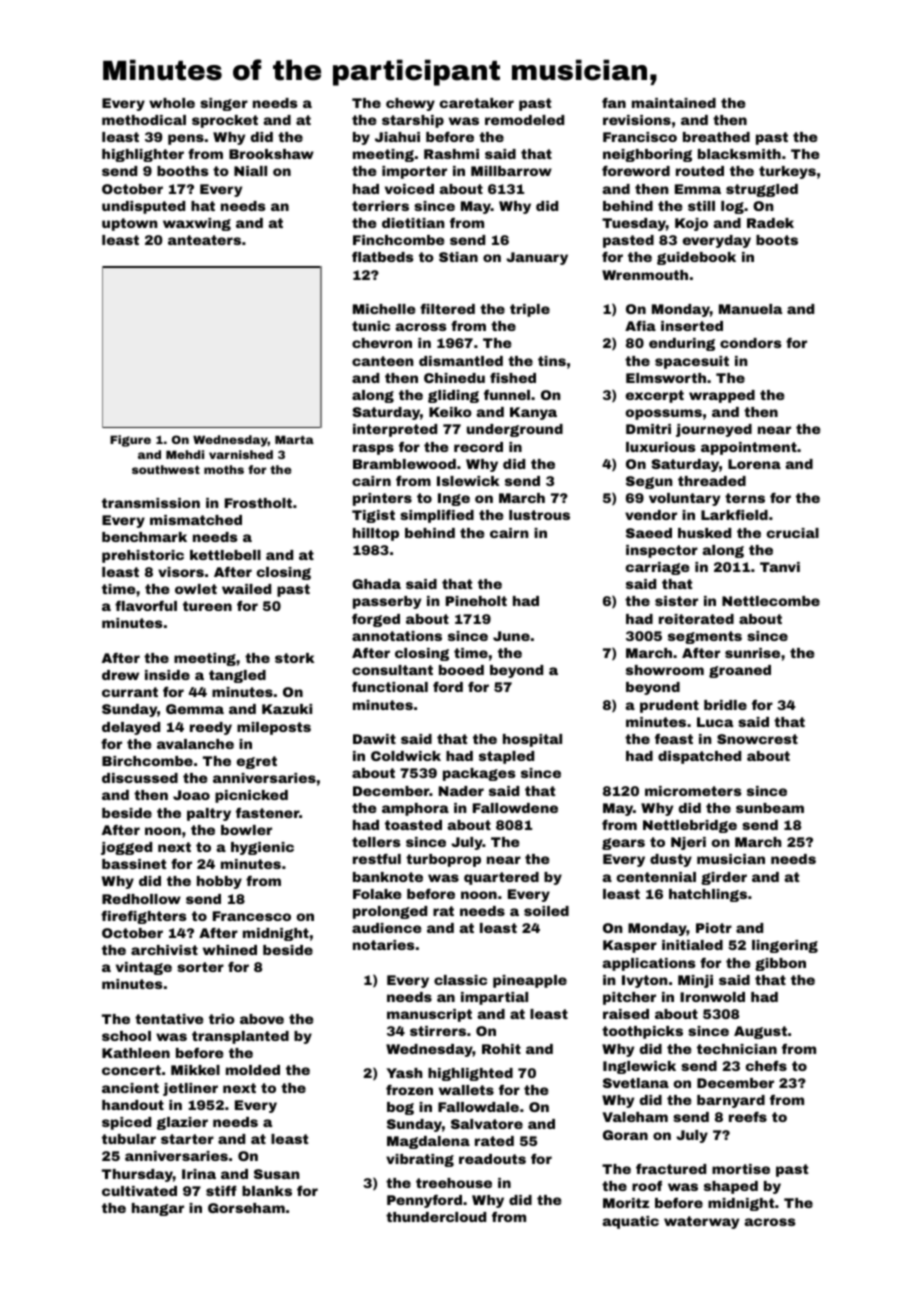 The height and width of the image is (1308, 924). Describe the element at coordinates (443, 860) in the image. I see `turboprop` at that location.
